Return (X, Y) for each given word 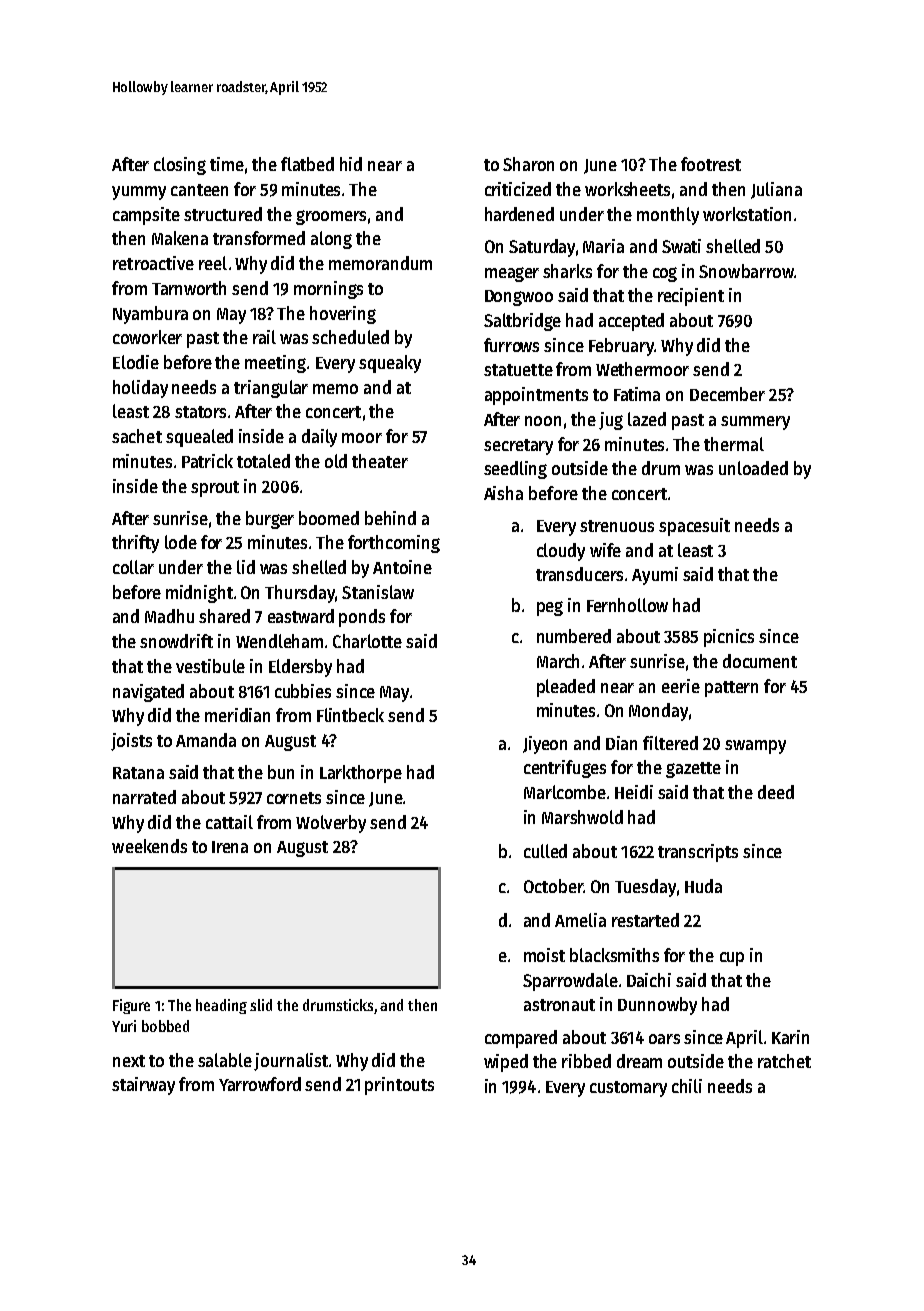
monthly (668, 216)
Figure (131, 1006)
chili (687, 1086)
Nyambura (150, 315)
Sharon (528, 164)
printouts (399, 1086)
